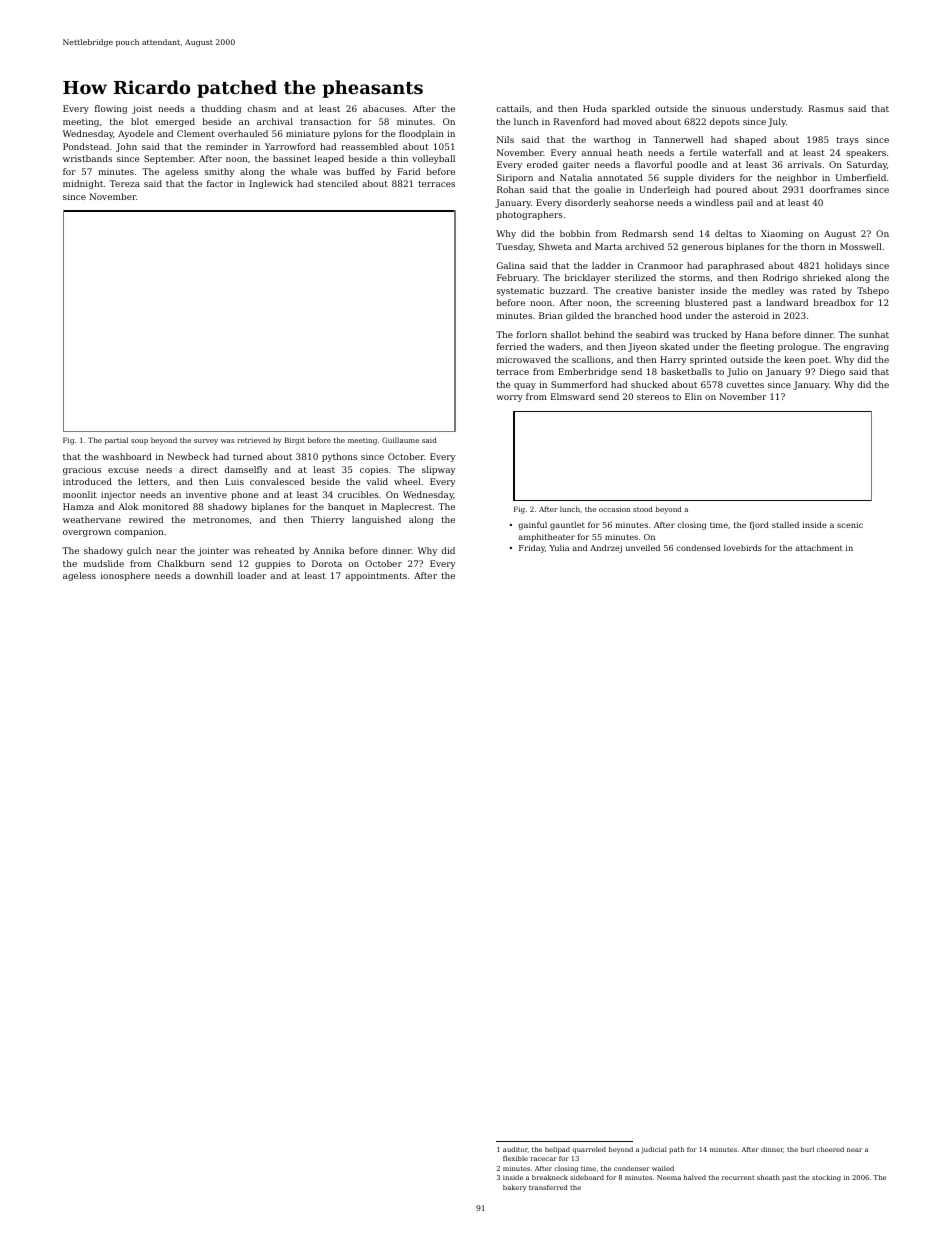 The width and height of the screenshot is (952, 1233). Describe the element at coordinates (835, 189) in the screenshot. I see `doorframes` at that location.
